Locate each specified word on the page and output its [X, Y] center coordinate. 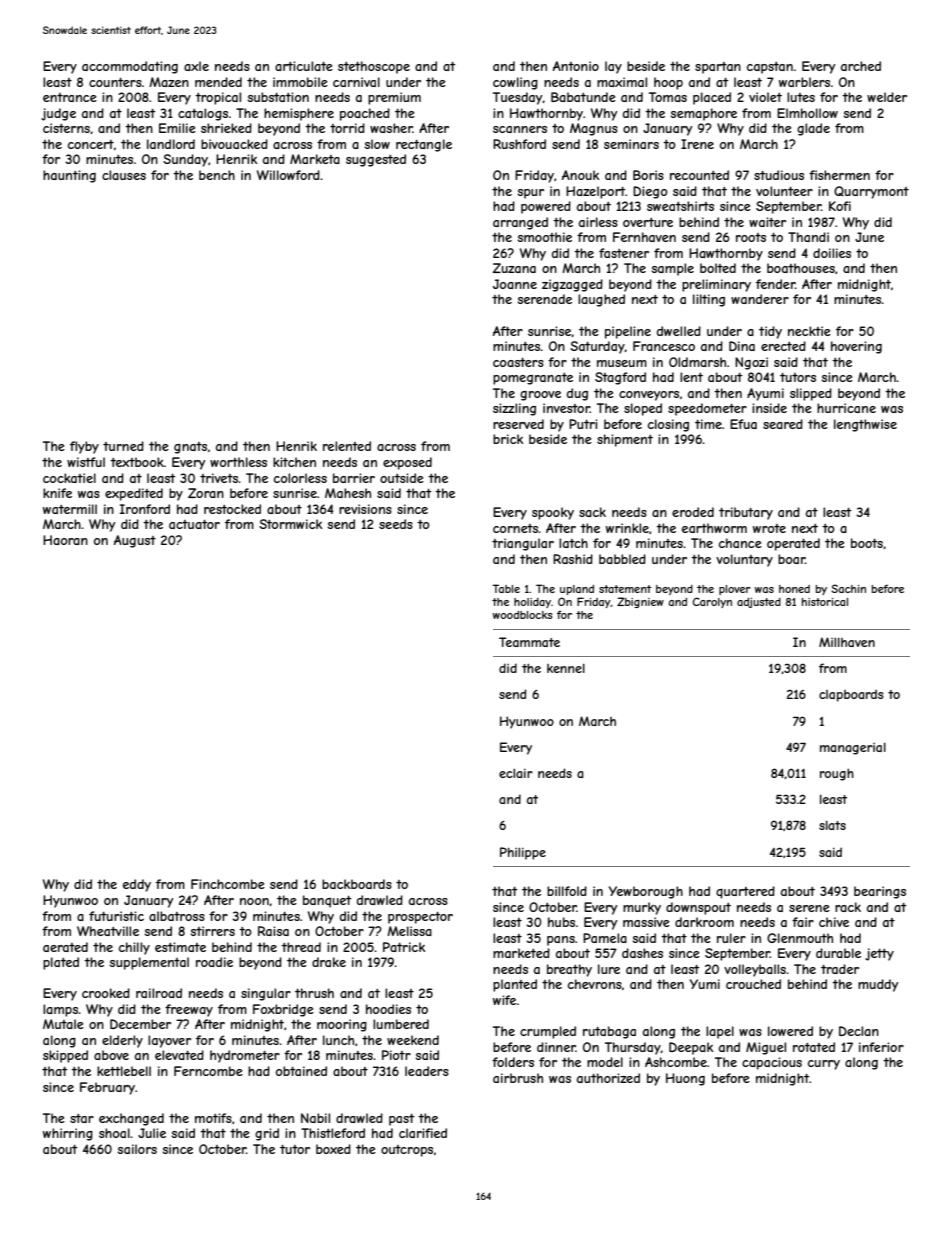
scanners [520, 129]
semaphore [703, 114]
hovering [856, 347]
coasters [518, 362]
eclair [516, 773]
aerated [65, 947]
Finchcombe [228, 884]
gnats [190, 448]
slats [832, 825]
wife [504, 1000]
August [135, 541]
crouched [753, 984]
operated [793, 544]
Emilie [177, 128]
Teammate [529, 642]
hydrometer [245, 1056]
